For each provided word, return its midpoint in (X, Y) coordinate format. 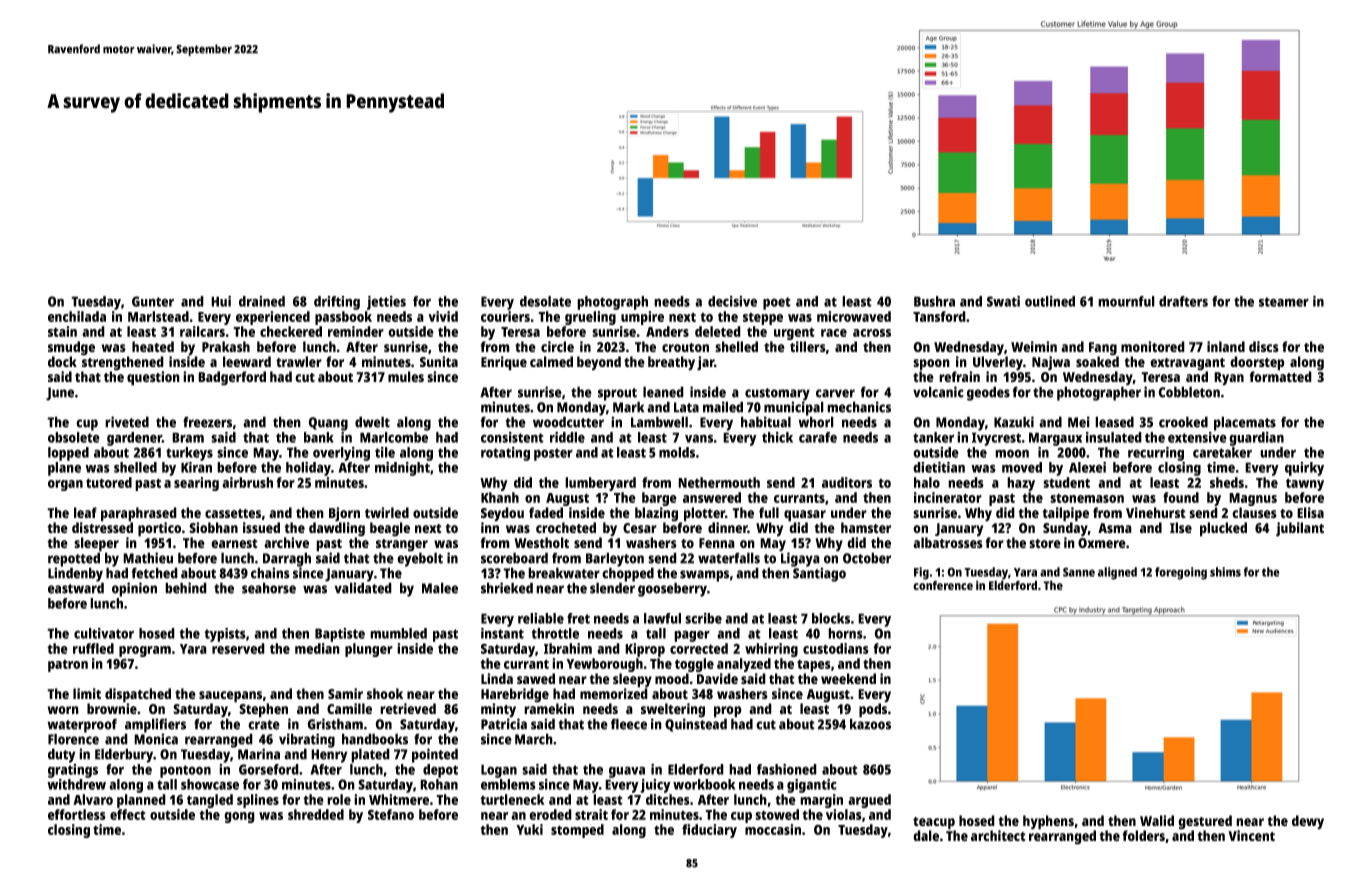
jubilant (1300, 529)
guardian (1256, 439)
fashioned (787, 769)
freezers (207, 422)
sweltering (673, 710)
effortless (77, 814)
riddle (567, 437)
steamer (1284, 302)
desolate (545, 301)
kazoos (870, 724)
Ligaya (800, 559)
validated (363, 588)
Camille (349, 708)
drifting (337, 303)
